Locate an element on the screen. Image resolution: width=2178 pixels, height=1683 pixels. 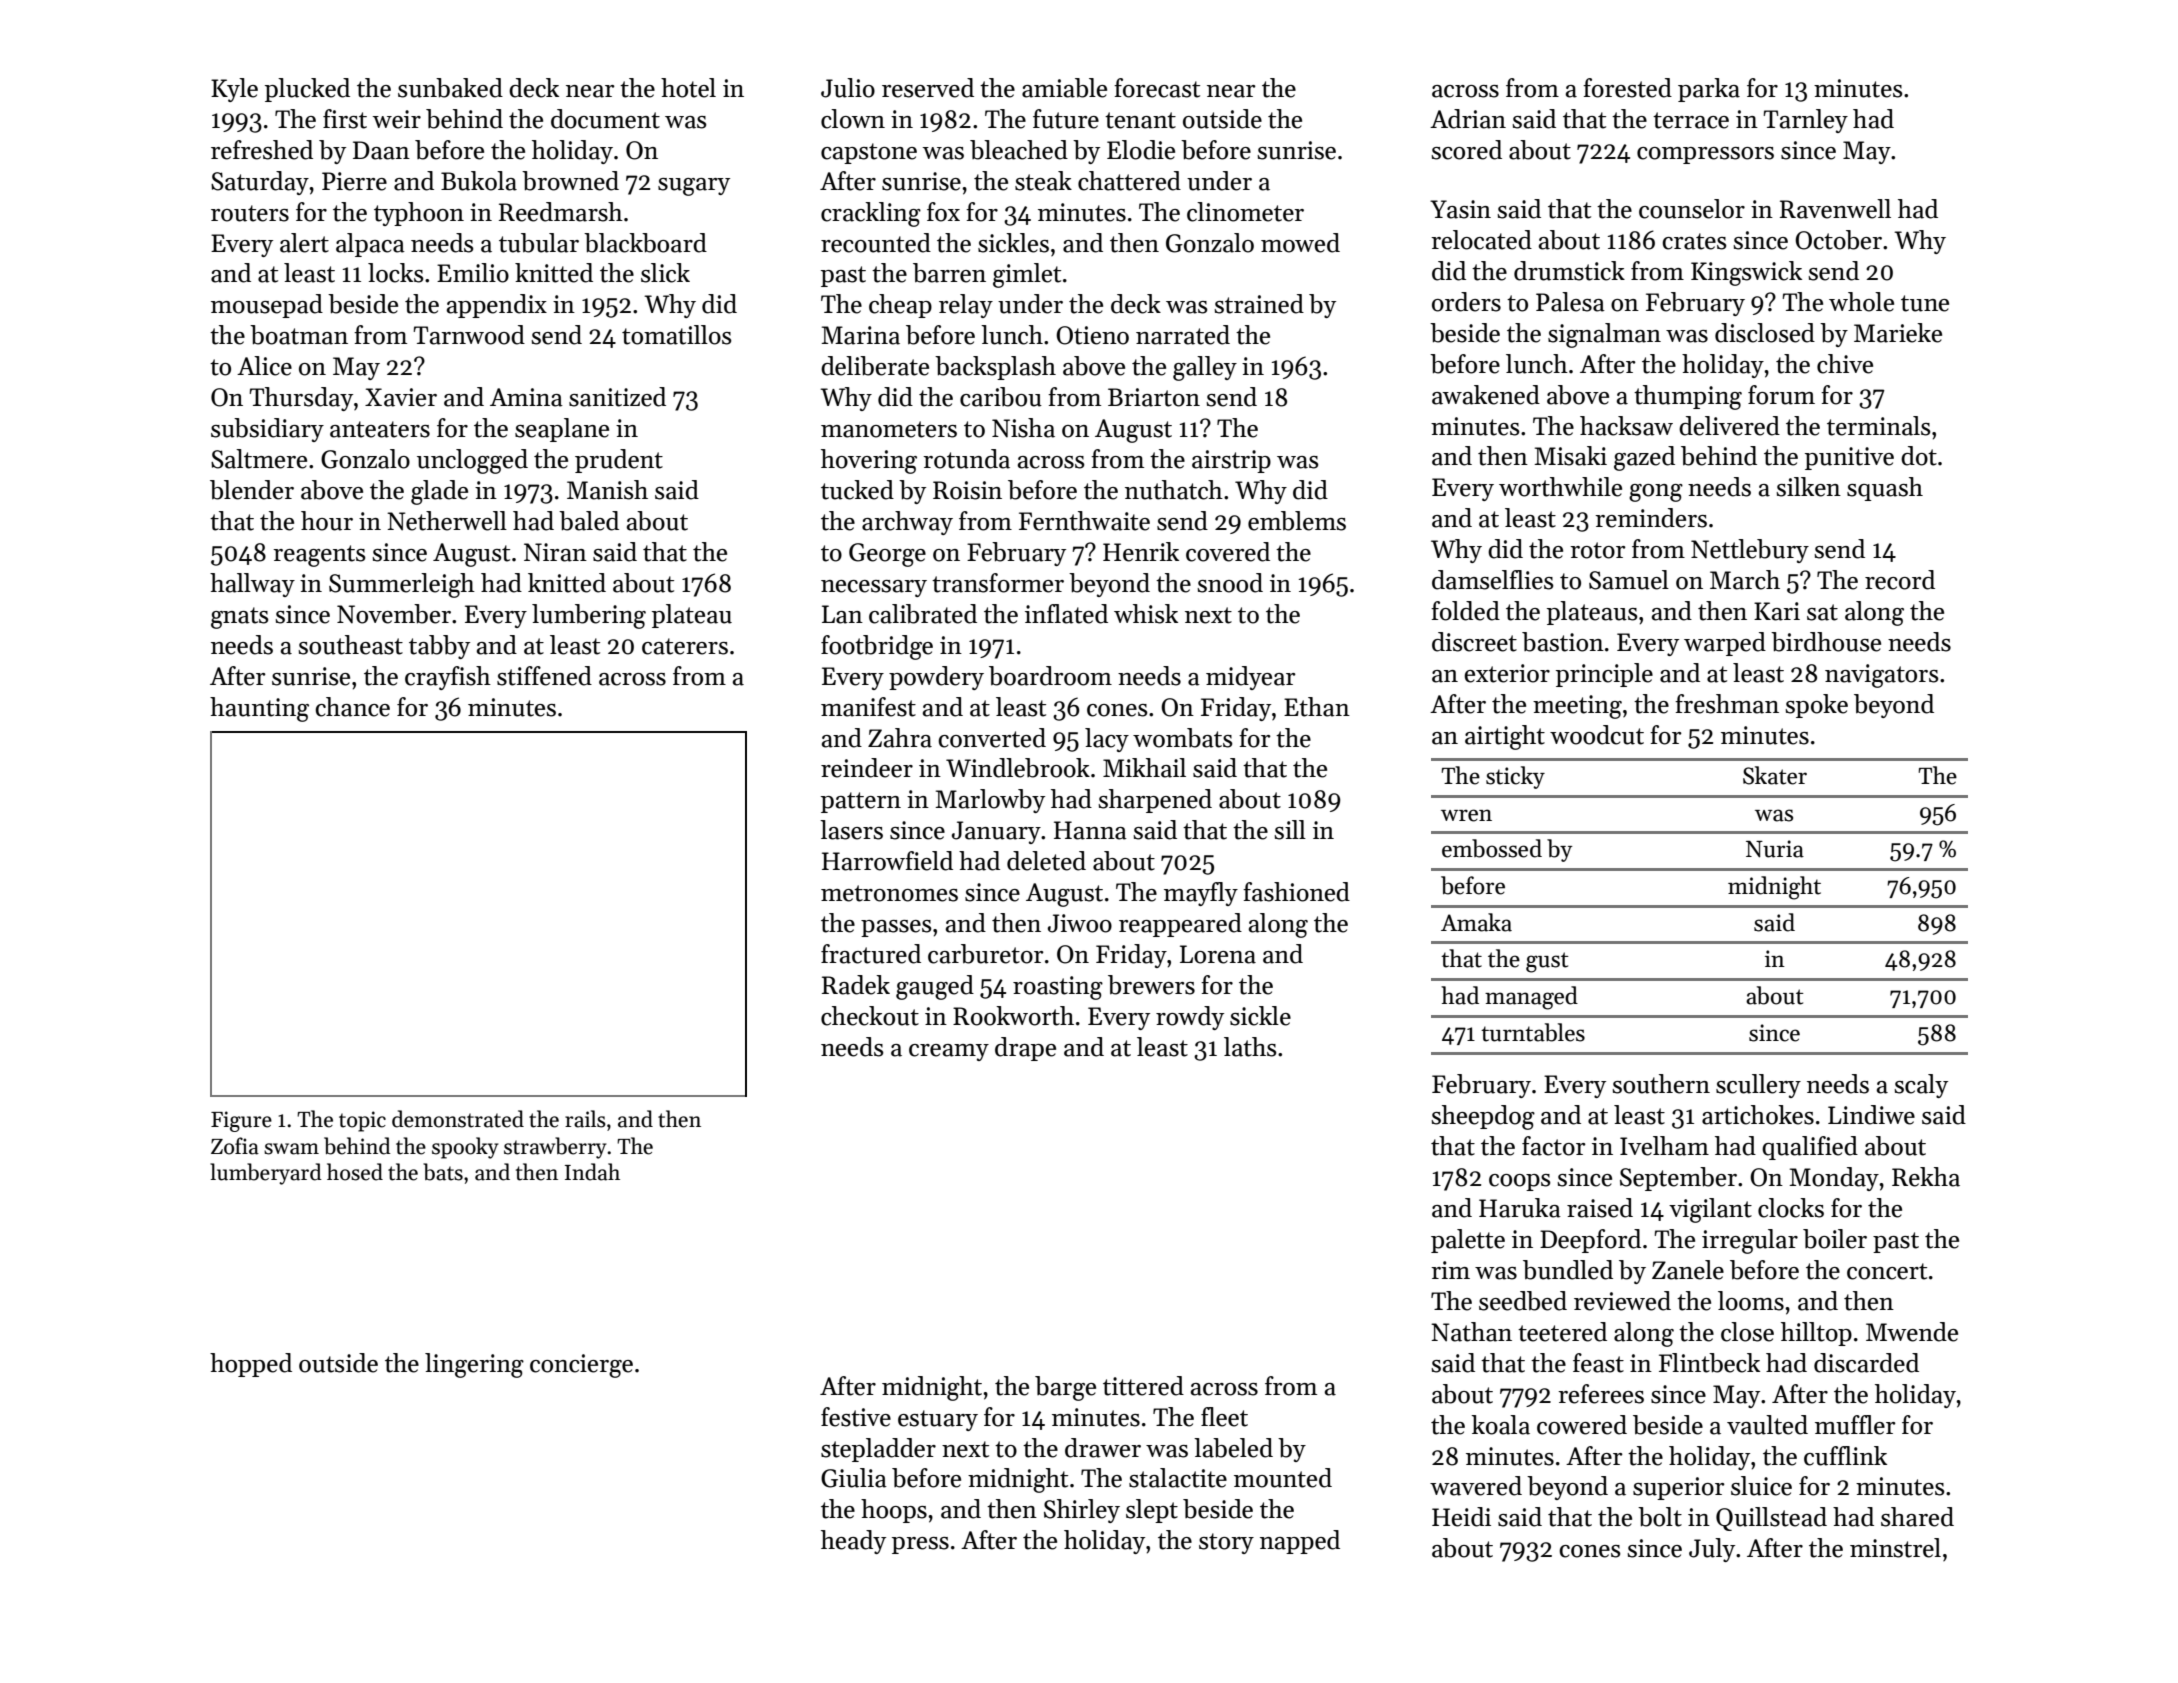
sheepdog is located at coordinates (1483, 1117).
